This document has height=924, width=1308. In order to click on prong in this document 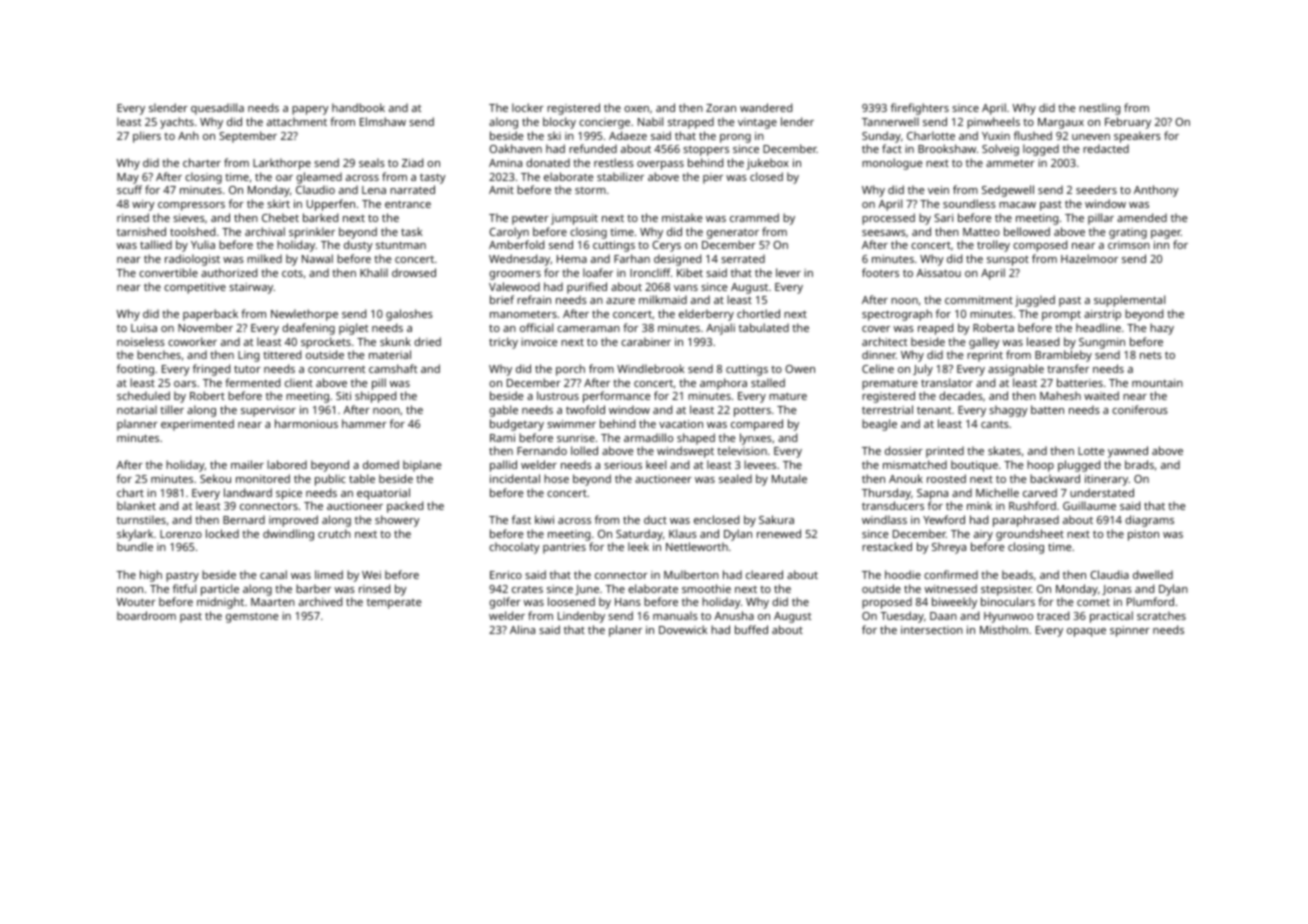, I will do `click(735, 138)`.
